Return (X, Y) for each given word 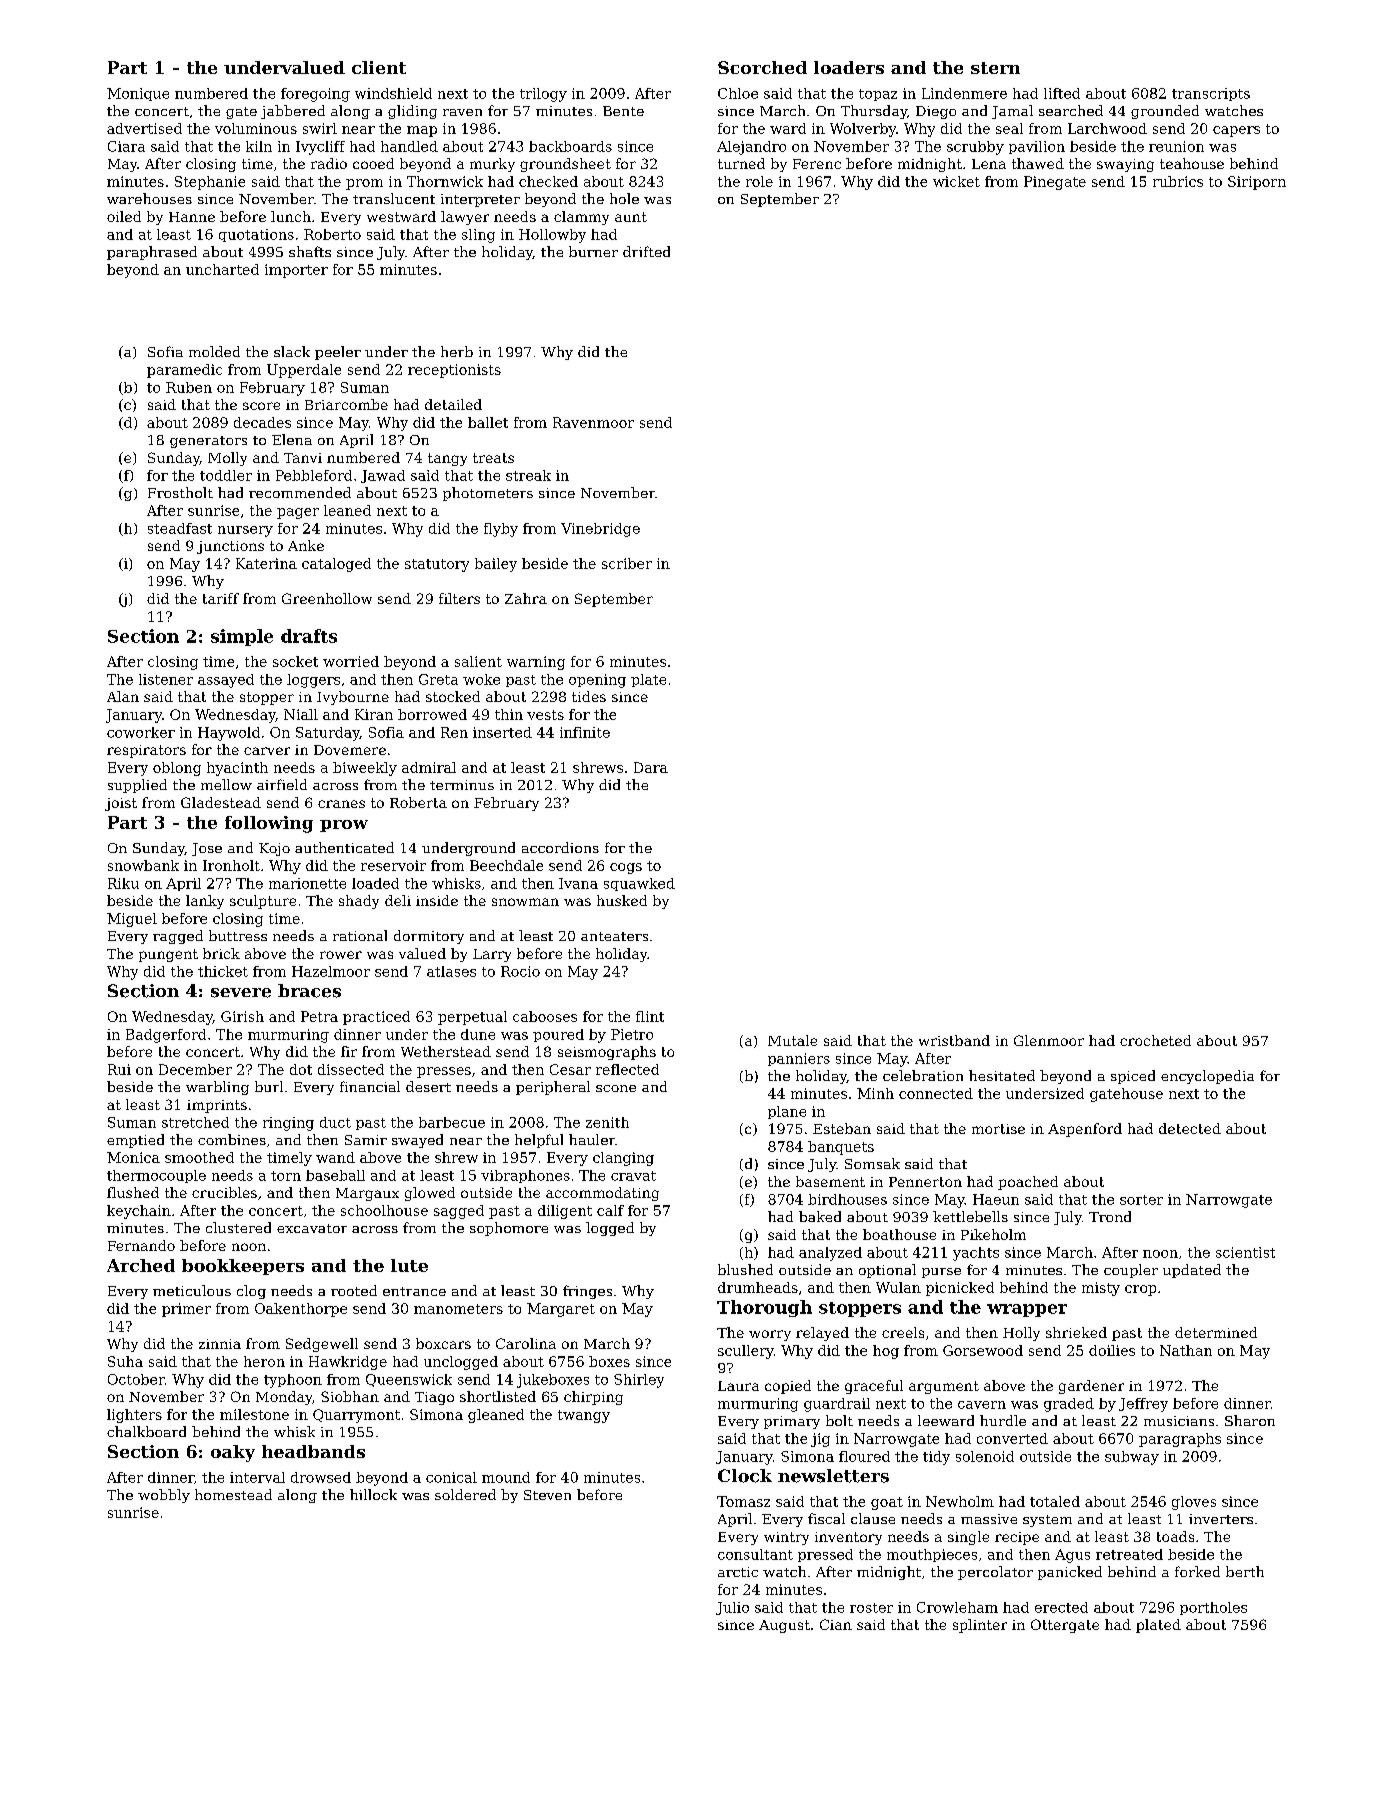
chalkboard (146, 1431)
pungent (168, 955)
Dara (651, 767)
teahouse (1192, 163)
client (379, 67)
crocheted (1155, 1040)
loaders (849, 67)
